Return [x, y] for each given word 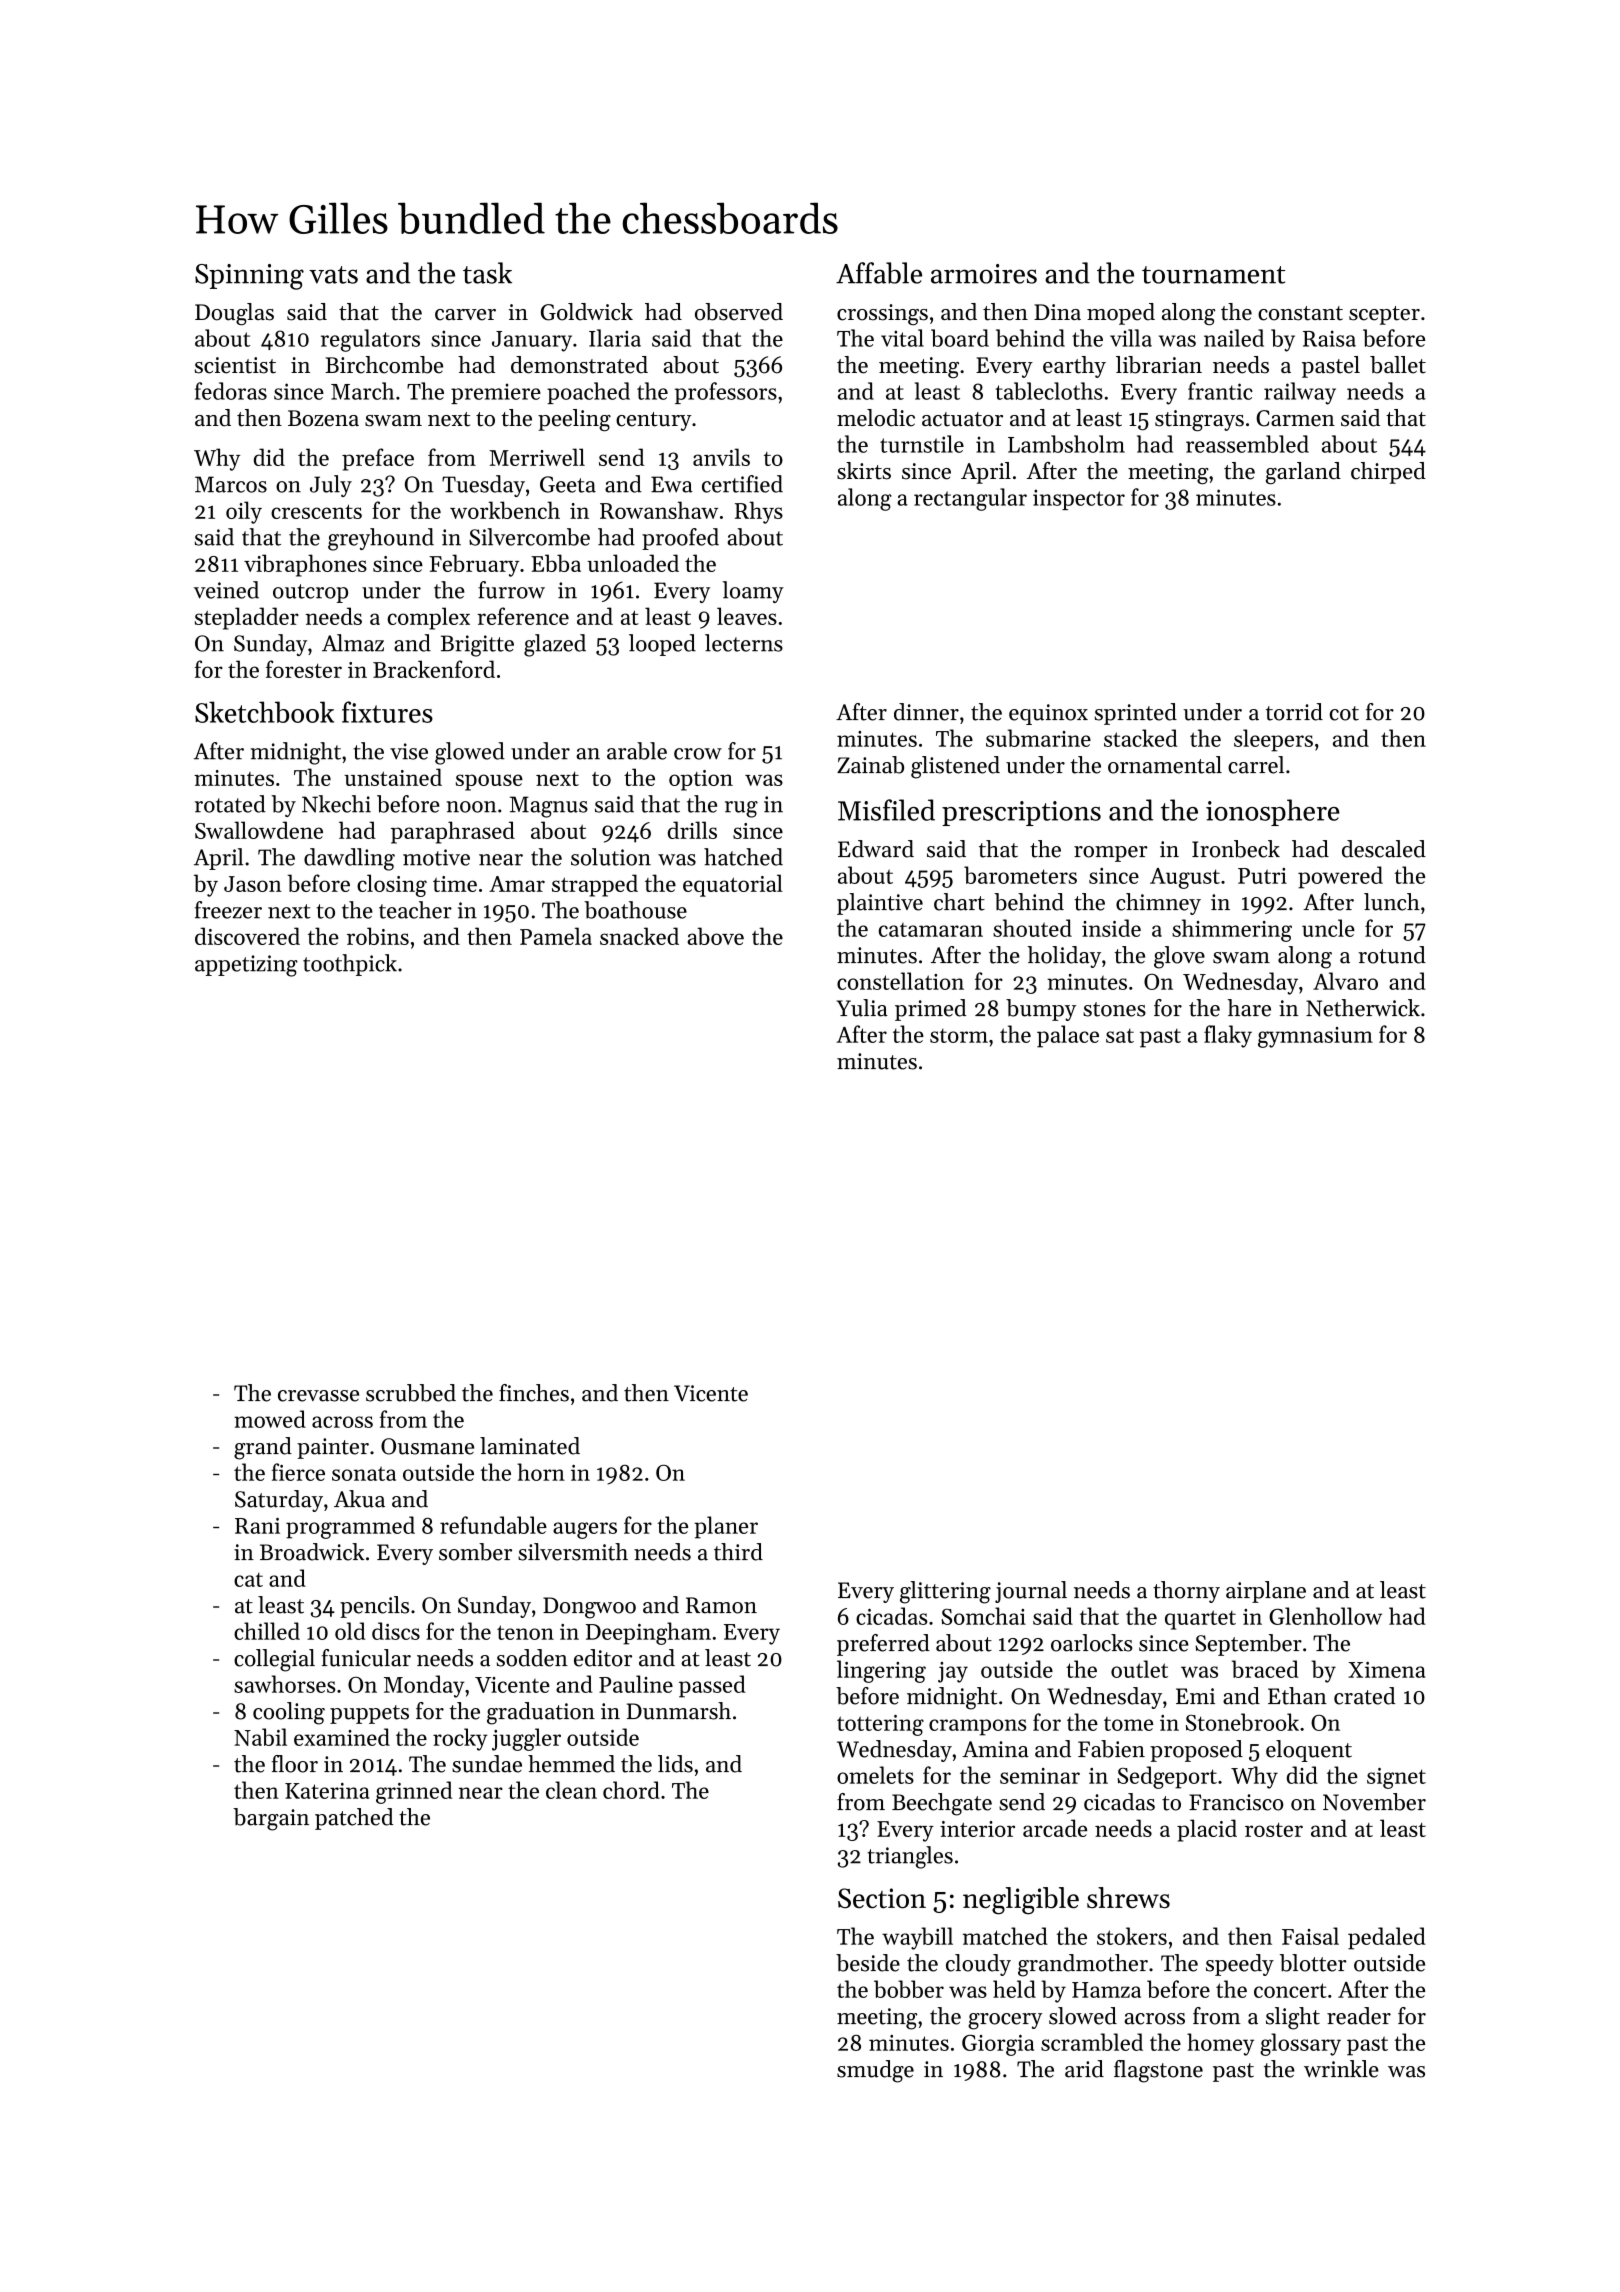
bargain [271, 1819]
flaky [1228, 1036]
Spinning [249, 277]
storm [959, 1035]
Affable [879, 273]
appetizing [246, 966]
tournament [1213, 275]
